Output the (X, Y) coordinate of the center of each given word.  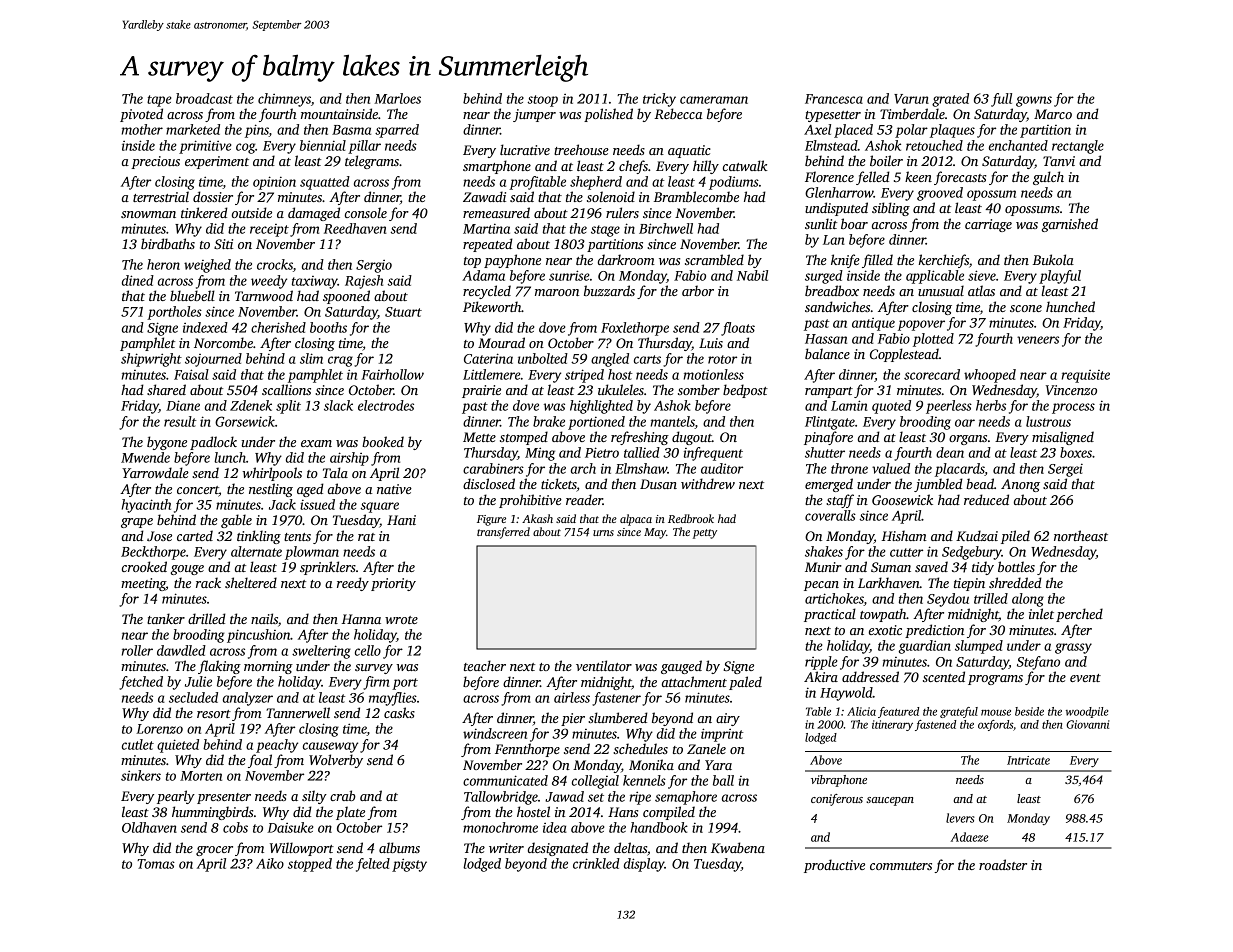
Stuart (403, 312)
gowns (1034, 101)
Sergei (1065, 470)
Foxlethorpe (635, 329)
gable (236, 521)
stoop (543, 101)
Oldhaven (149, 827)
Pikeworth (492, 306)
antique (873, 324)
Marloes (397, 98)
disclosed (489, 483)
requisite (1086, 376)
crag (340, 361)
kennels (644, 780)
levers (960, 818)
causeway (330, 747)
